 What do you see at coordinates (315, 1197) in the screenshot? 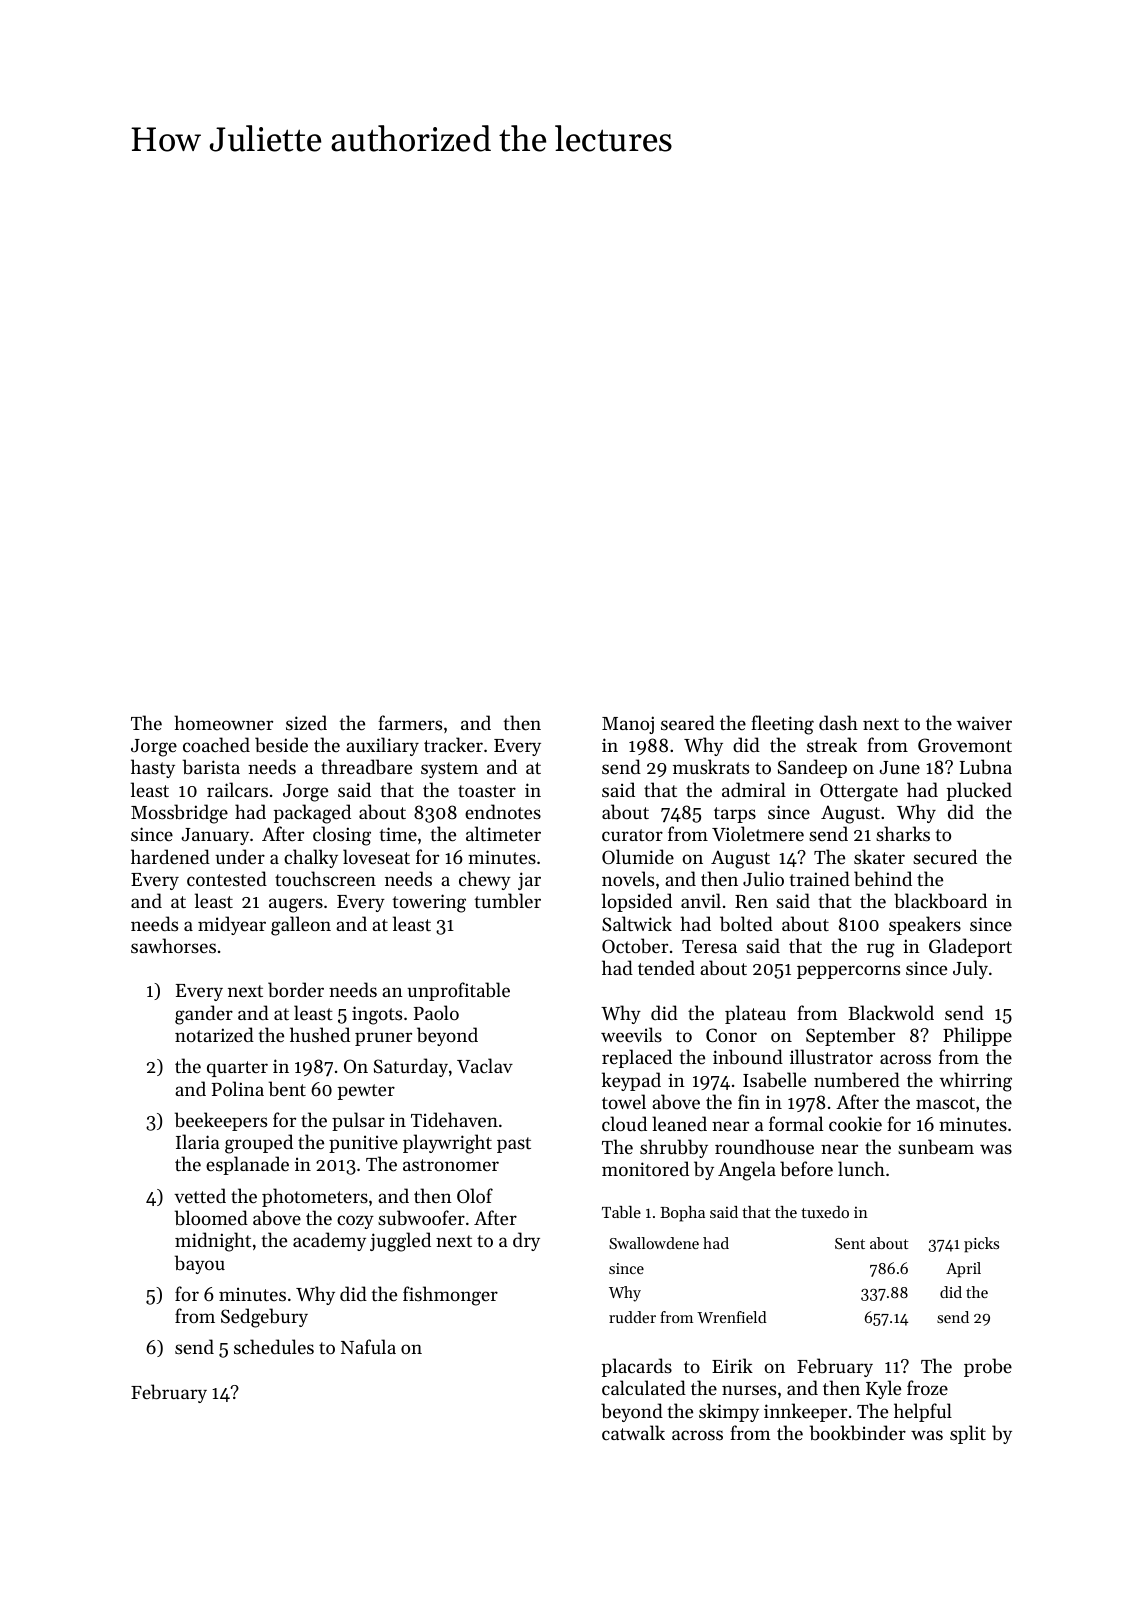
I see `photometers` at bounding box center [315, 1197].
